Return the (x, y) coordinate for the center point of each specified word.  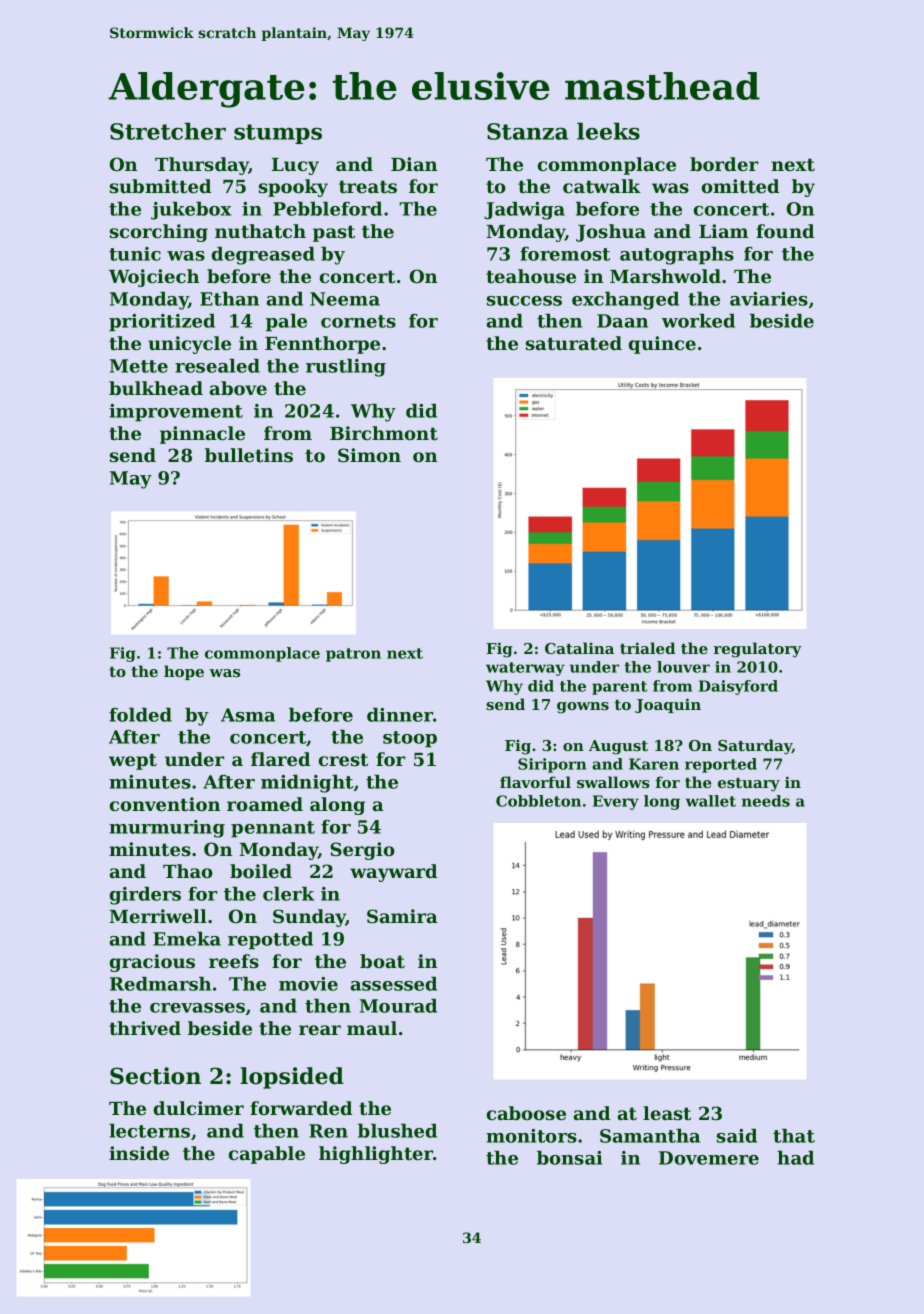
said (737, 1136)
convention (165, 804)
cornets (358, 321)
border (724, 164)
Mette (139, 366)
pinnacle (202, 435)
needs (766, 801)
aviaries (769, 299)
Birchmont (384, 433)
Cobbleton (538, 801)
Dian (414, 164)
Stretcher (168, 131)
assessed (394, 984)
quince (662, 345)
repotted (270, 941)
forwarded (301, 1108)
